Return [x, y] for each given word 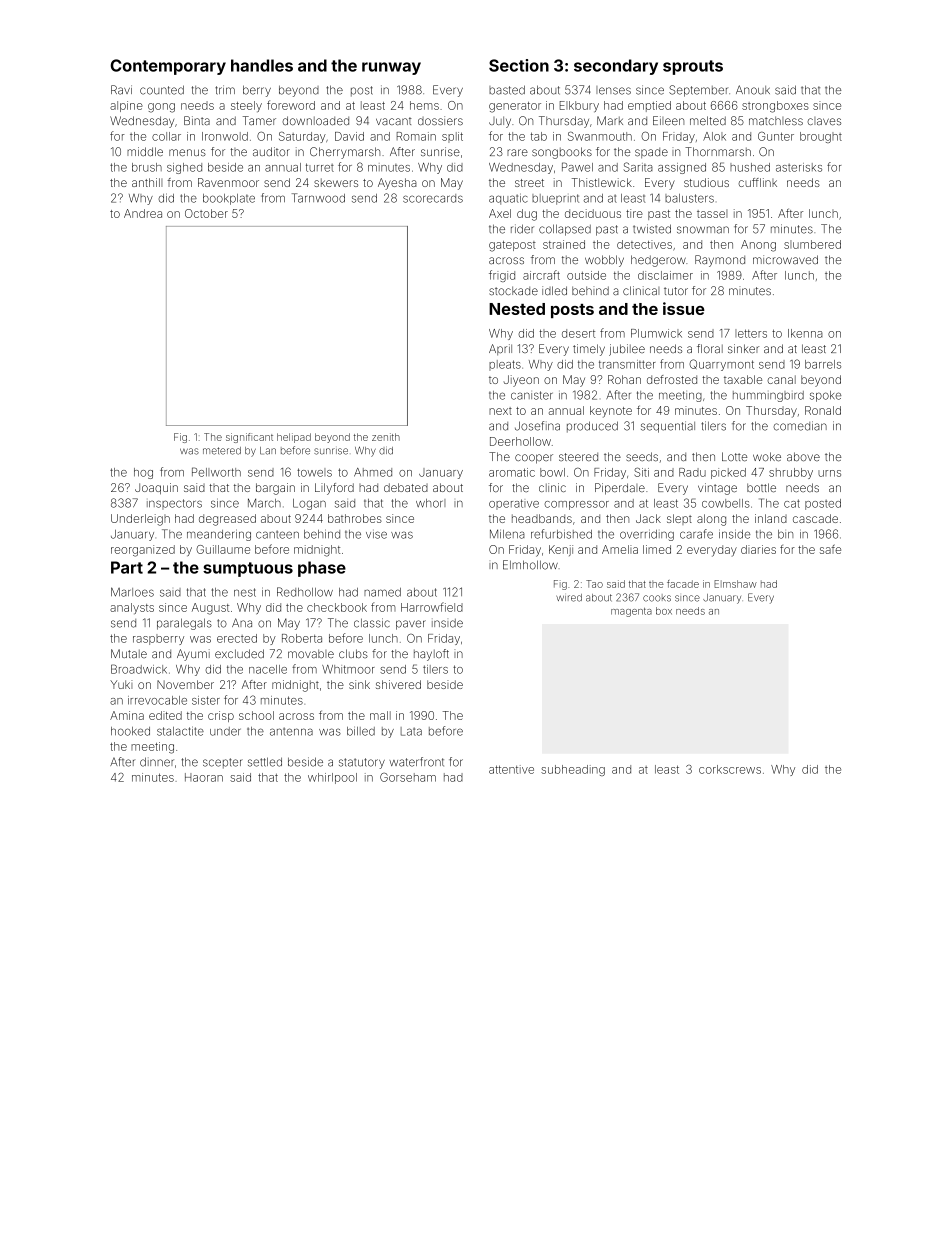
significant [249, 438]
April [500, 349]
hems [424, 105]
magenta [631, 612]
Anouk [753, 90]
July [500, 122]
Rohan [624, 379]
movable [311, 653]
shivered [398, 684]
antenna [291, 731]
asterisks [799, 167]
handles [262, 65]
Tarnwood [318, 198]
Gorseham [408, 777]
